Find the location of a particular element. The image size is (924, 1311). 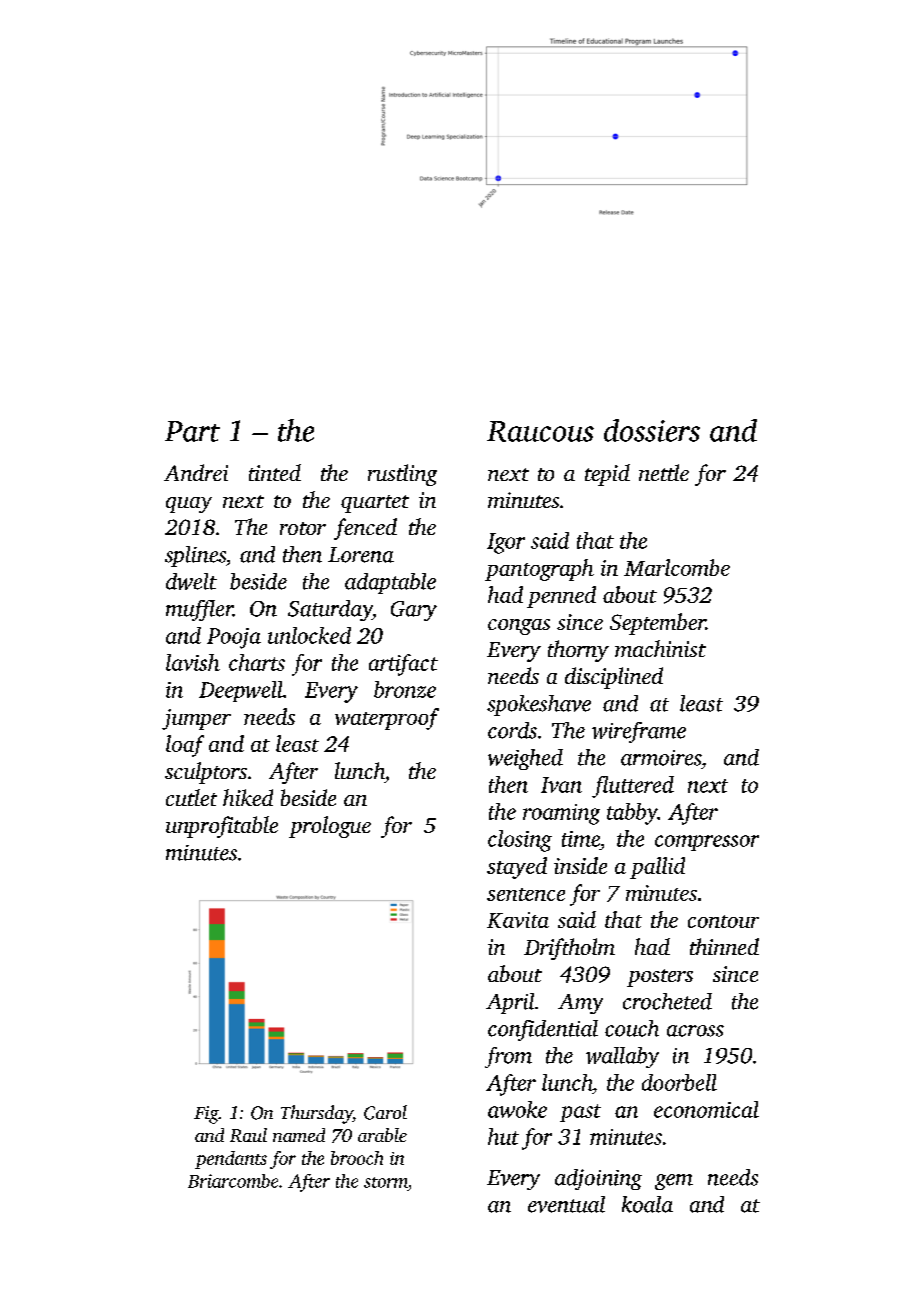

tinted is located at coordinates (275, 472).
